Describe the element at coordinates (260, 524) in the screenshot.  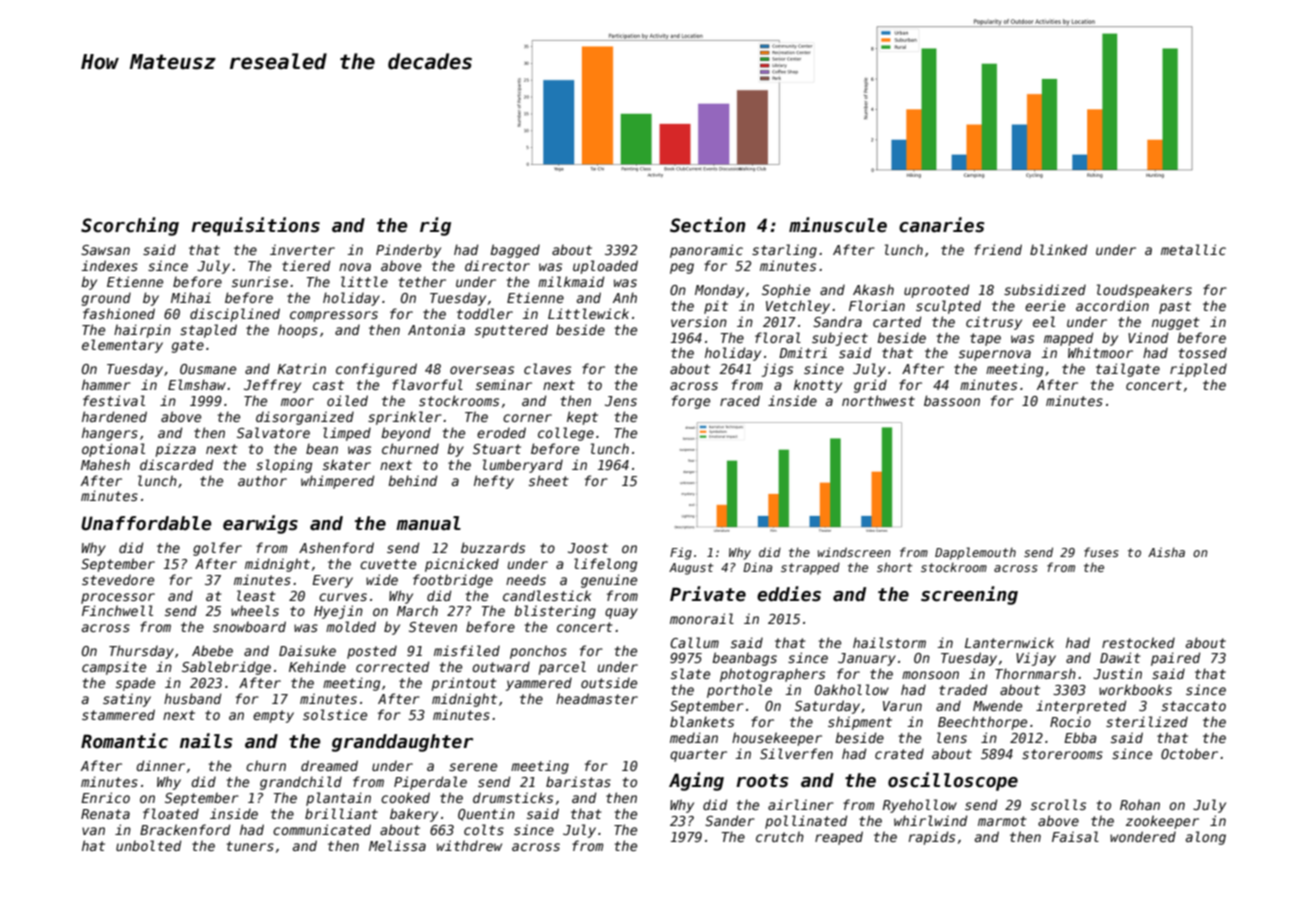
I see `earwigs` at that location.
